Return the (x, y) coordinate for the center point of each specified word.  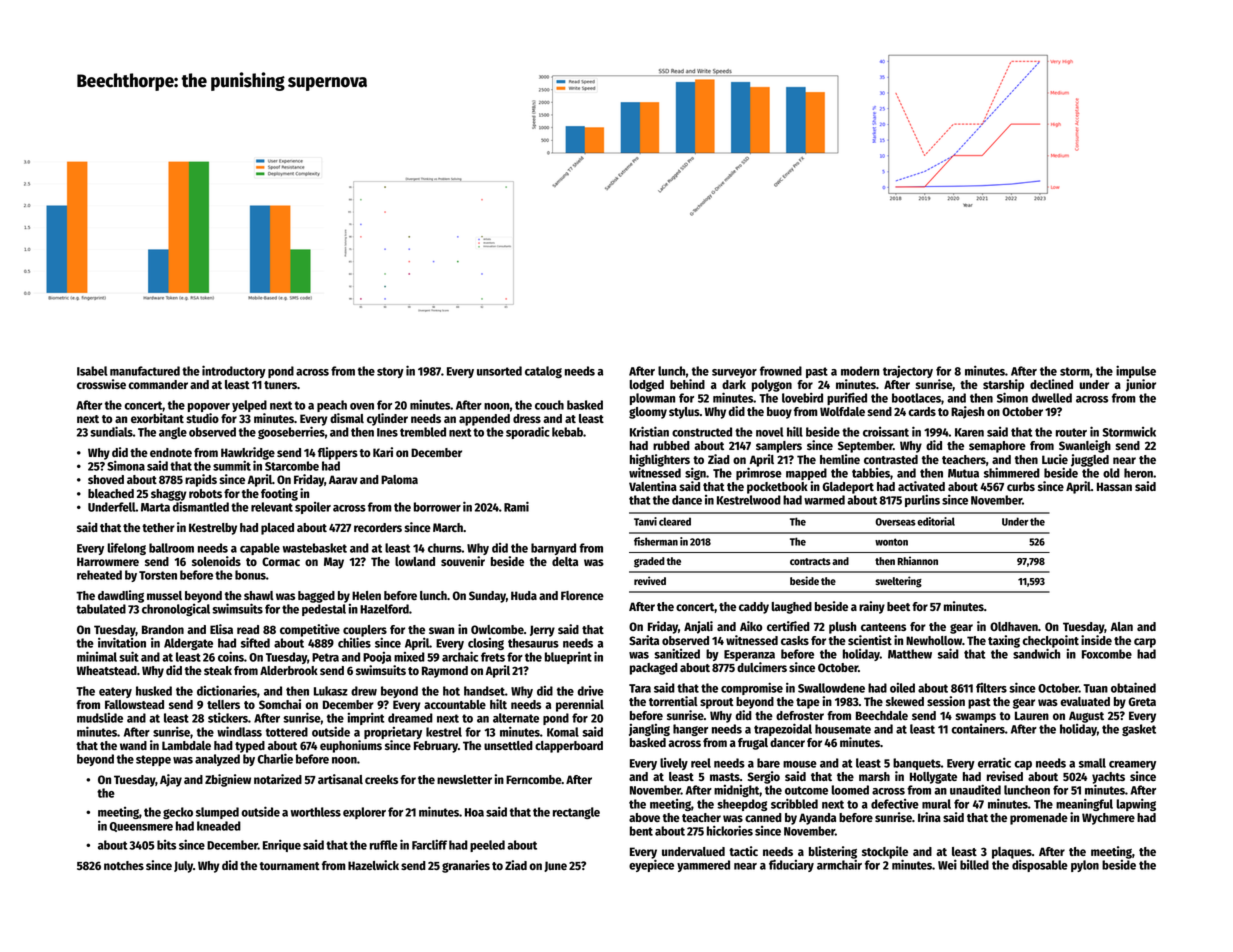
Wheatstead (107, 670)
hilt (498, 704)
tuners (280, 385)
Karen (969, 432)
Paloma (399, 479)
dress (527, 418)
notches (124, 865)
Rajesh (967, 412)
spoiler (313, 508)
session (946, 701)
